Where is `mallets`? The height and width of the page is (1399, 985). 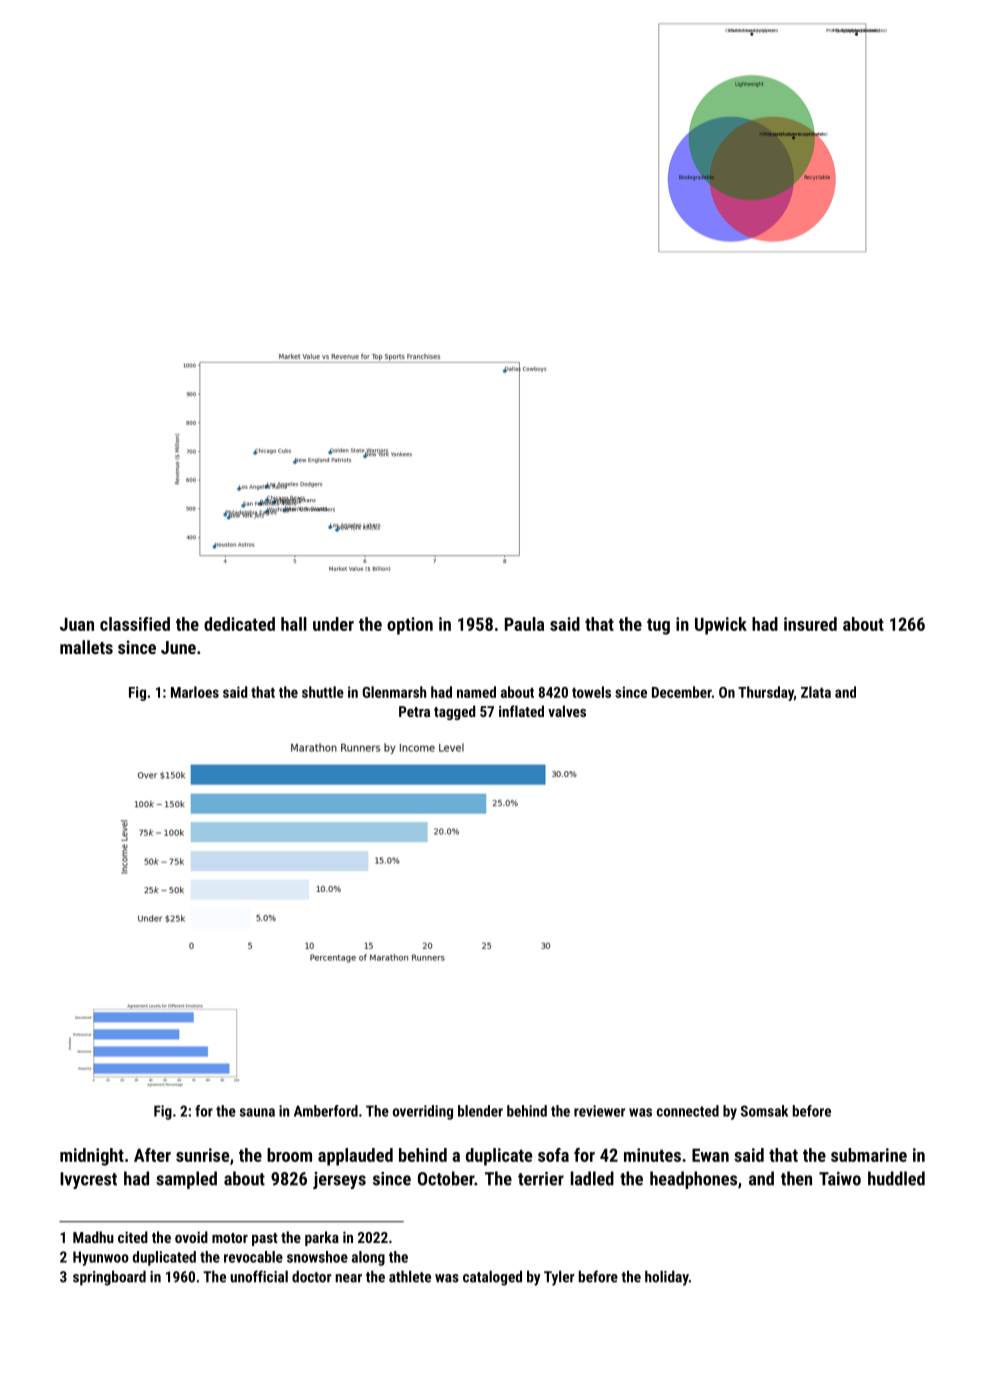 mallets is located at coordinates (86, 647).
